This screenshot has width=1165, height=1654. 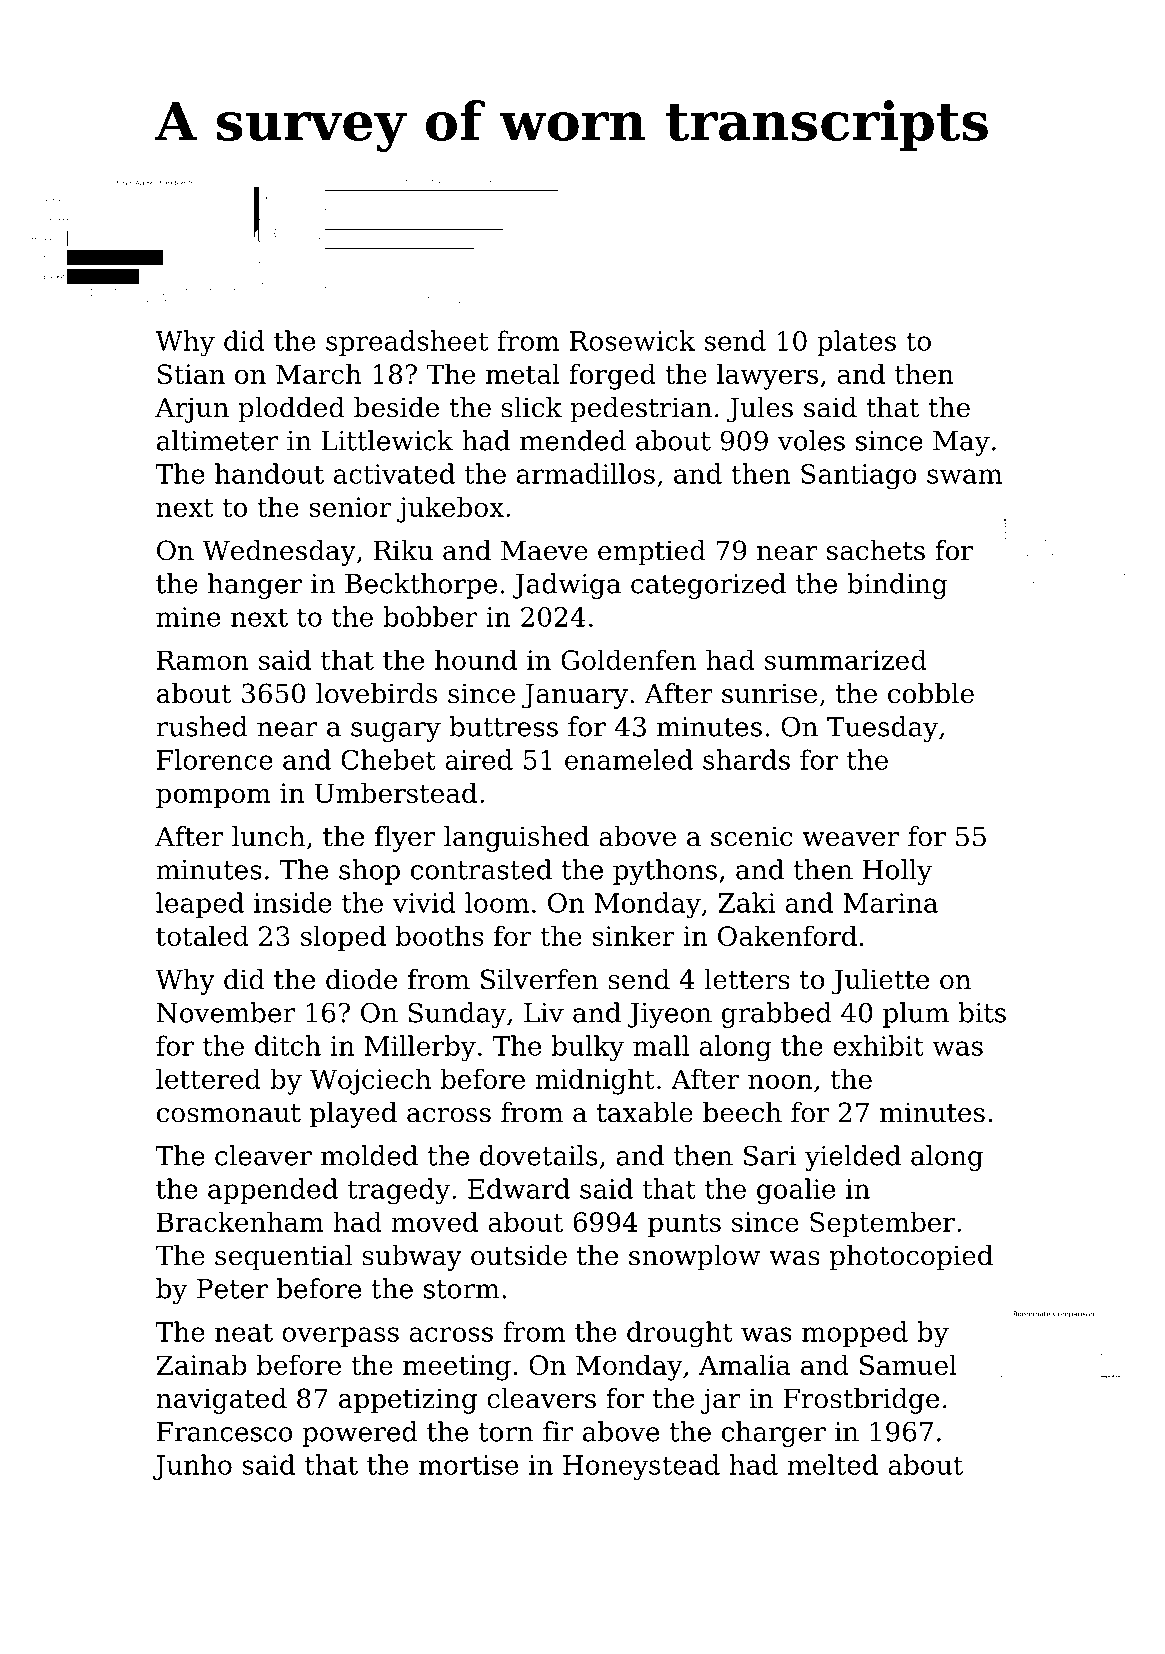 I want to click on Junho, so click(x=192, y=1467).
